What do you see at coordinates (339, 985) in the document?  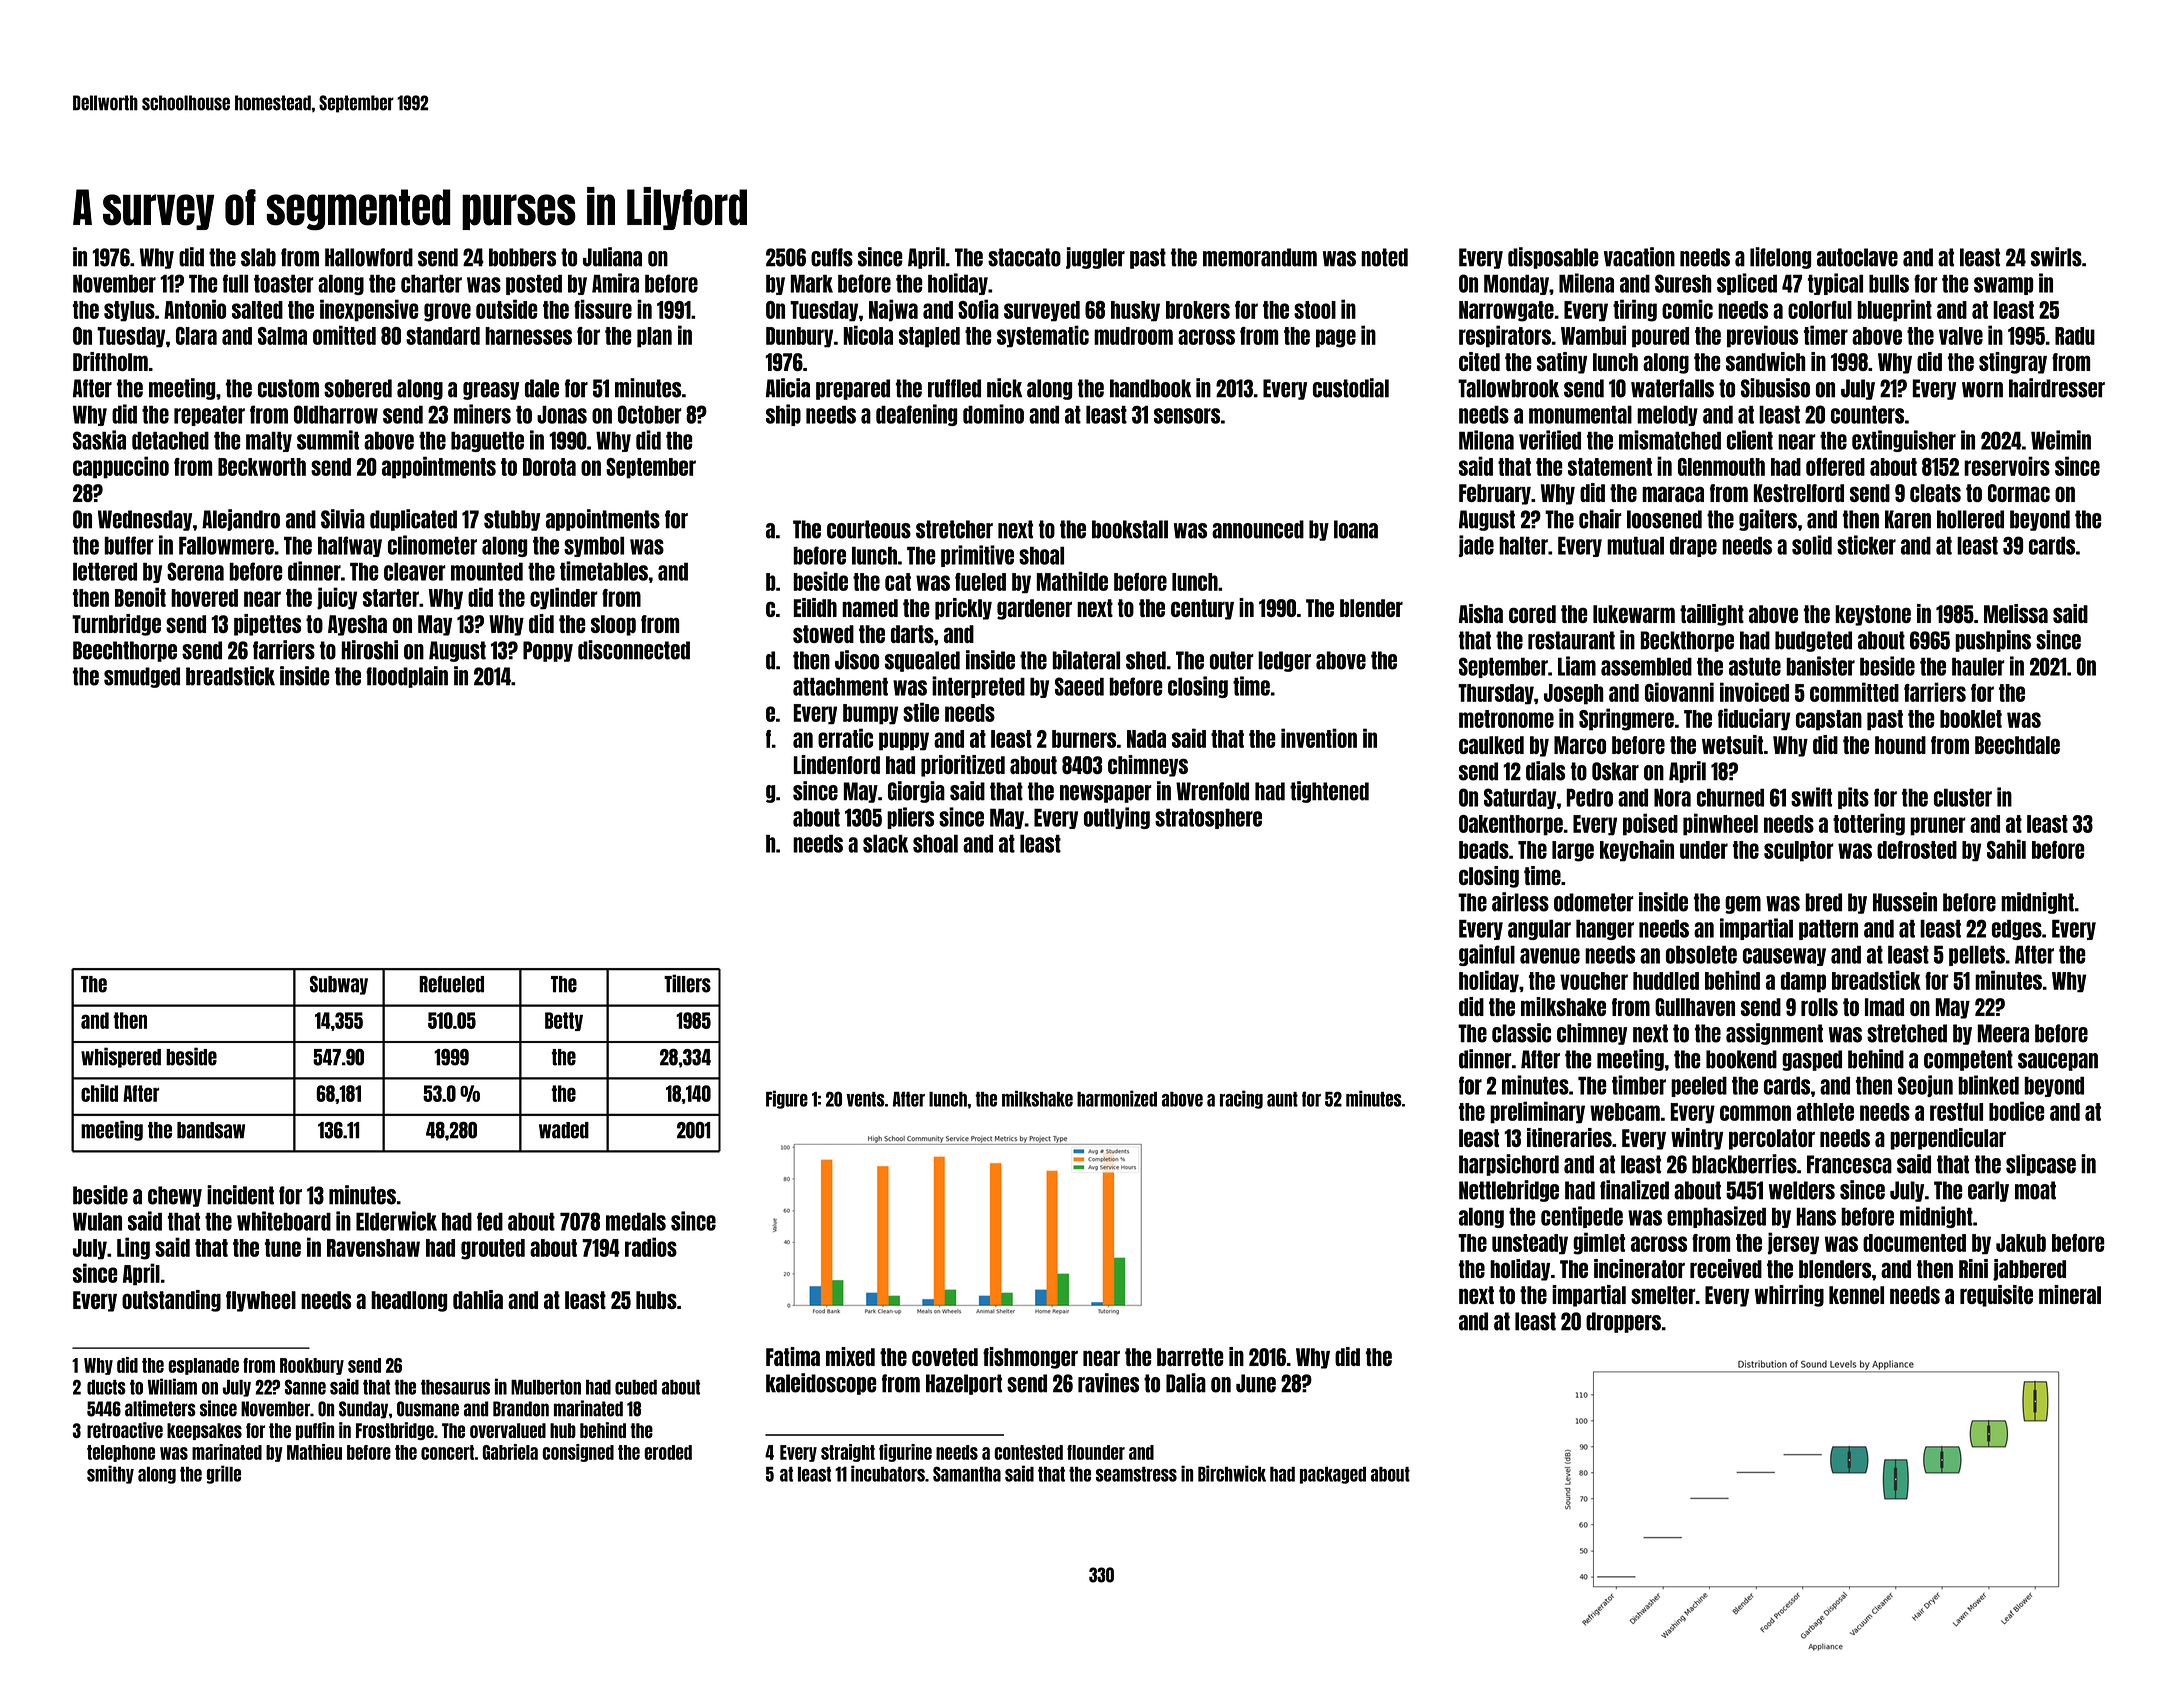 I see `Subway` at bounding box center [339, 985].
